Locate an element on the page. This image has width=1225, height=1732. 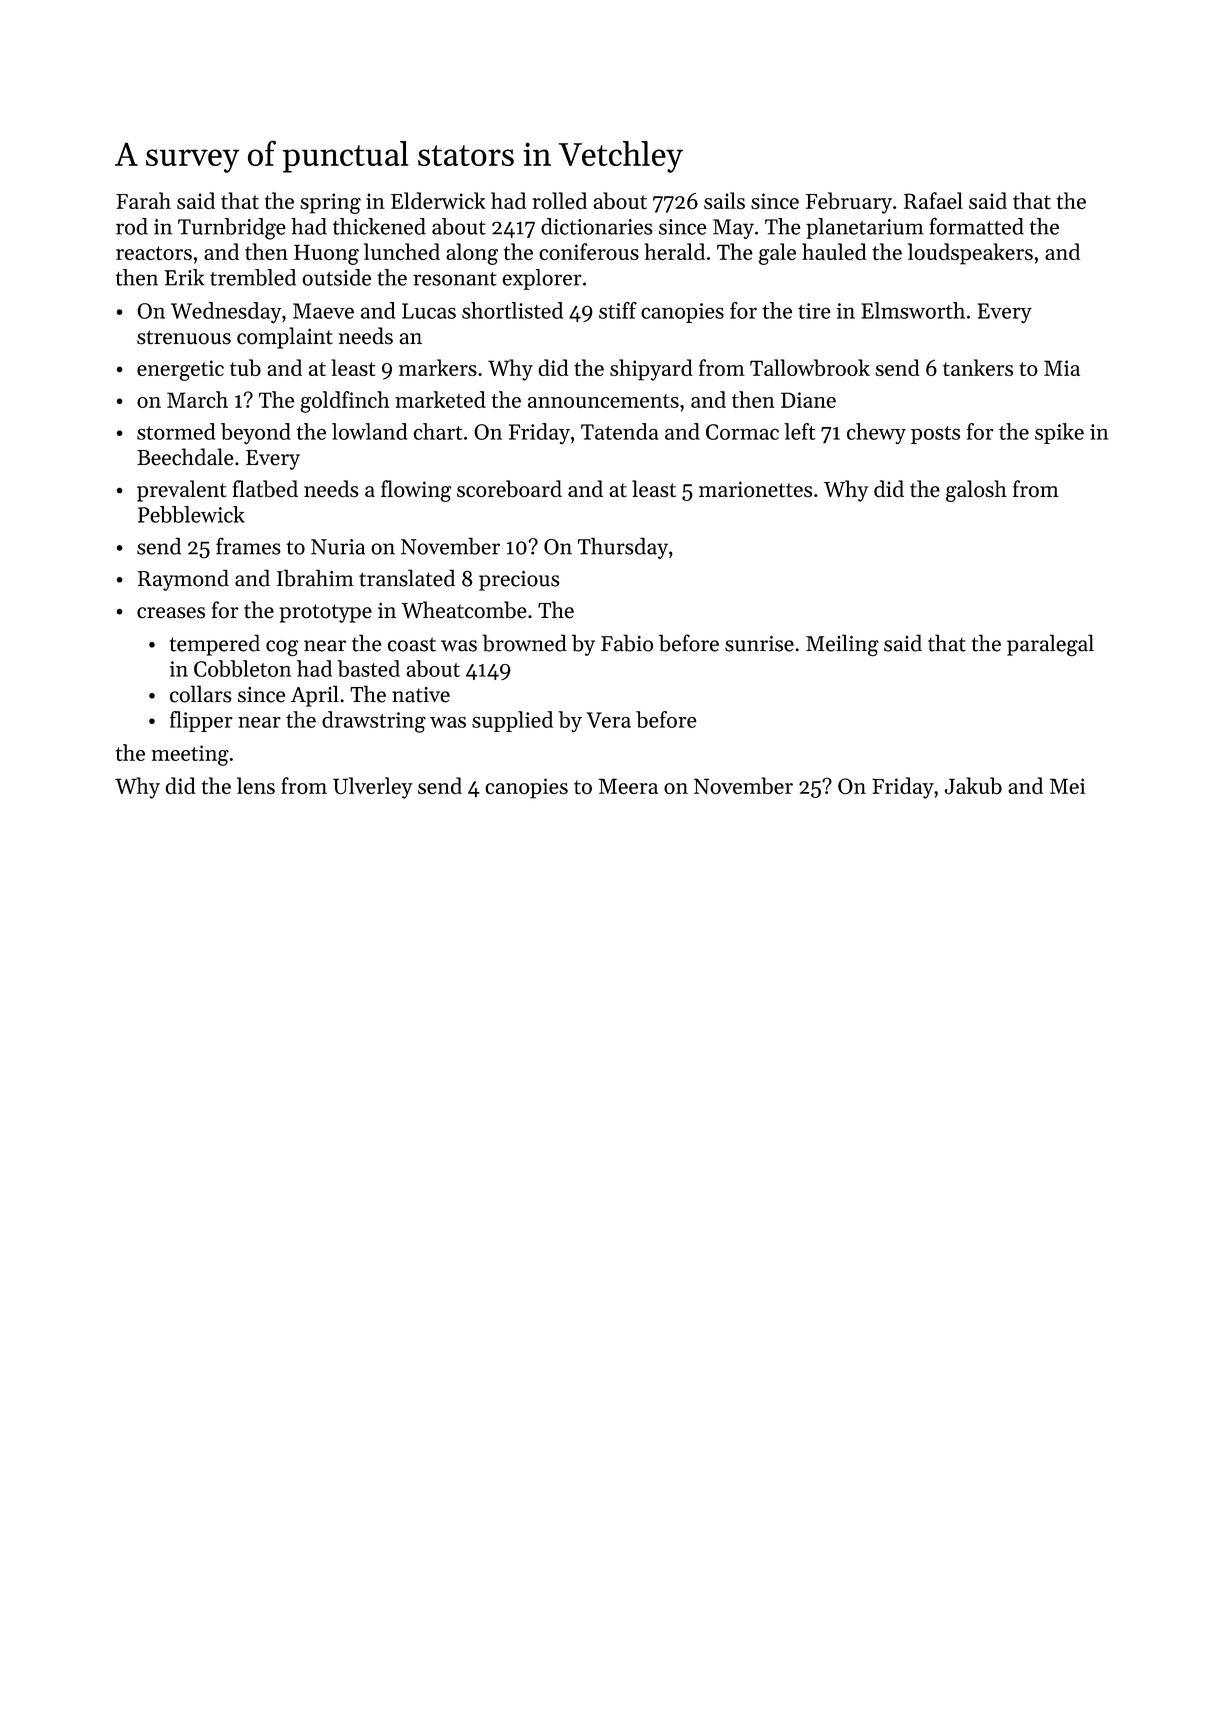
Tallowbrook is located at coordinates (810, 367).
